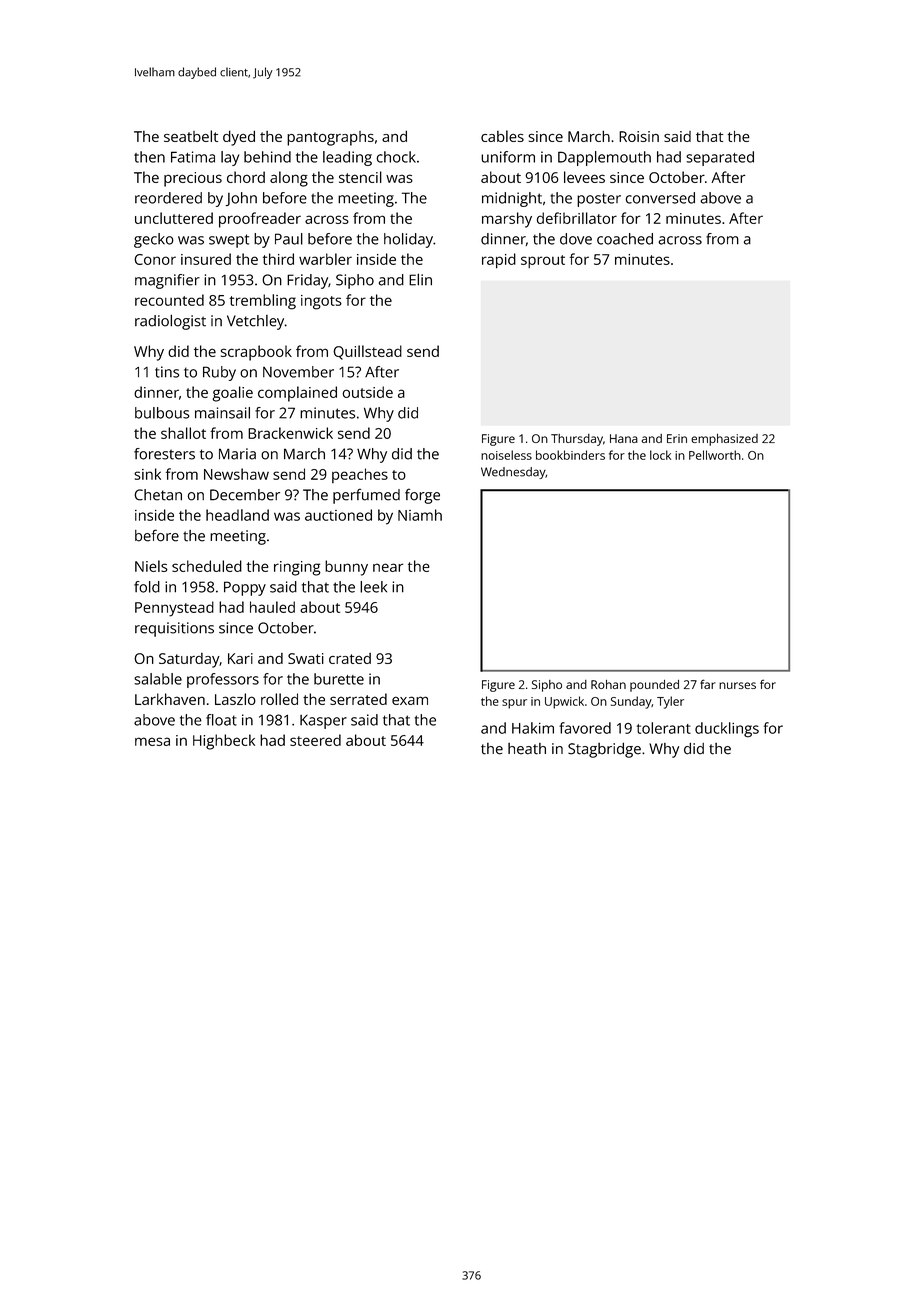 This screenshot has width=924, height=1314. What do you see at coordinates (507, 220) in the screenshot?
I see `marshy` at bounding box center [507, 220].
